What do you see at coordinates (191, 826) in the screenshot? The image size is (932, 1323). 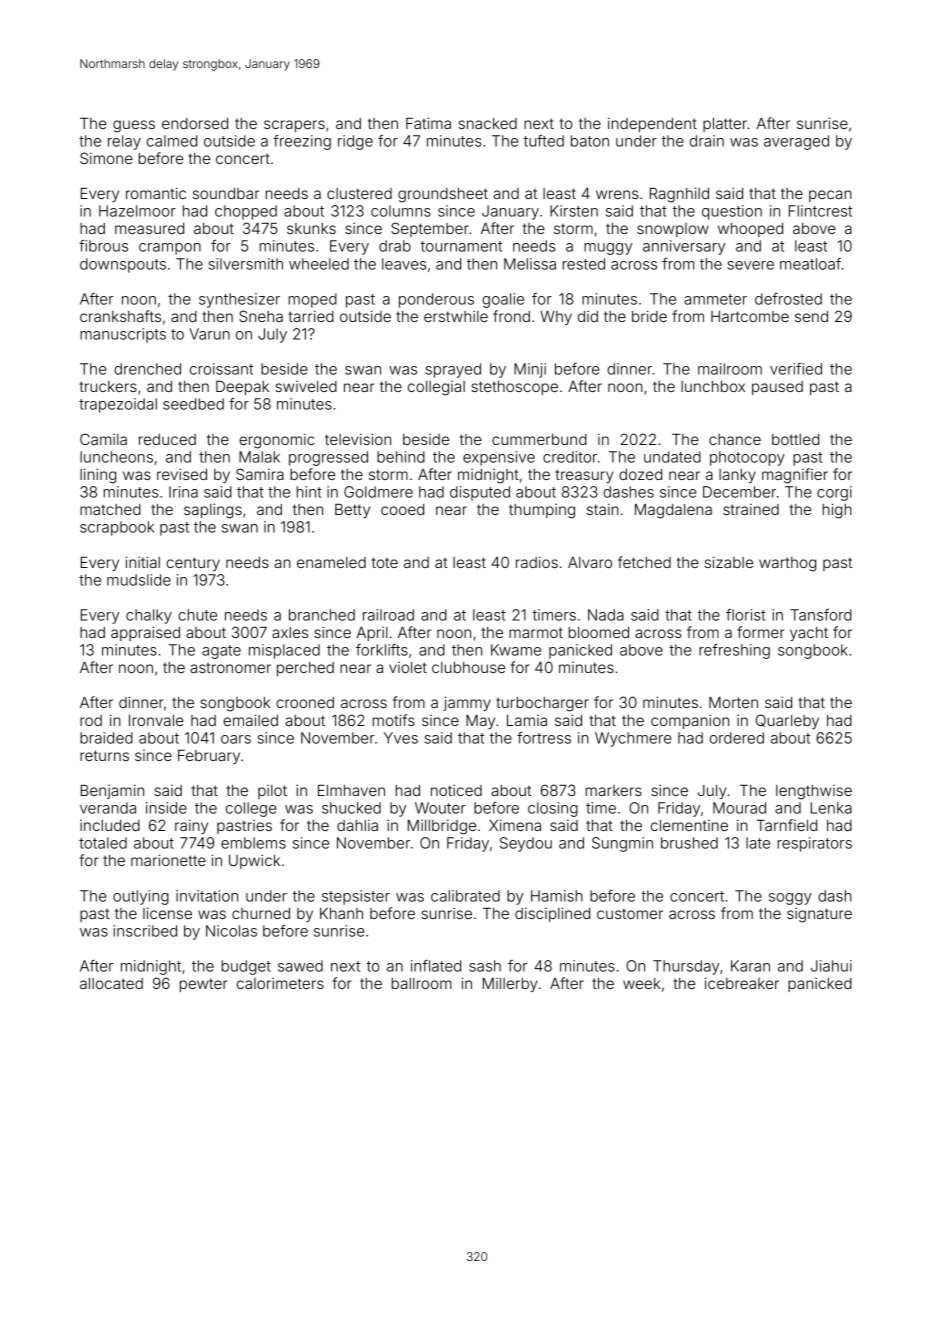 I see `rainy` at bounding box center [191, 826].
